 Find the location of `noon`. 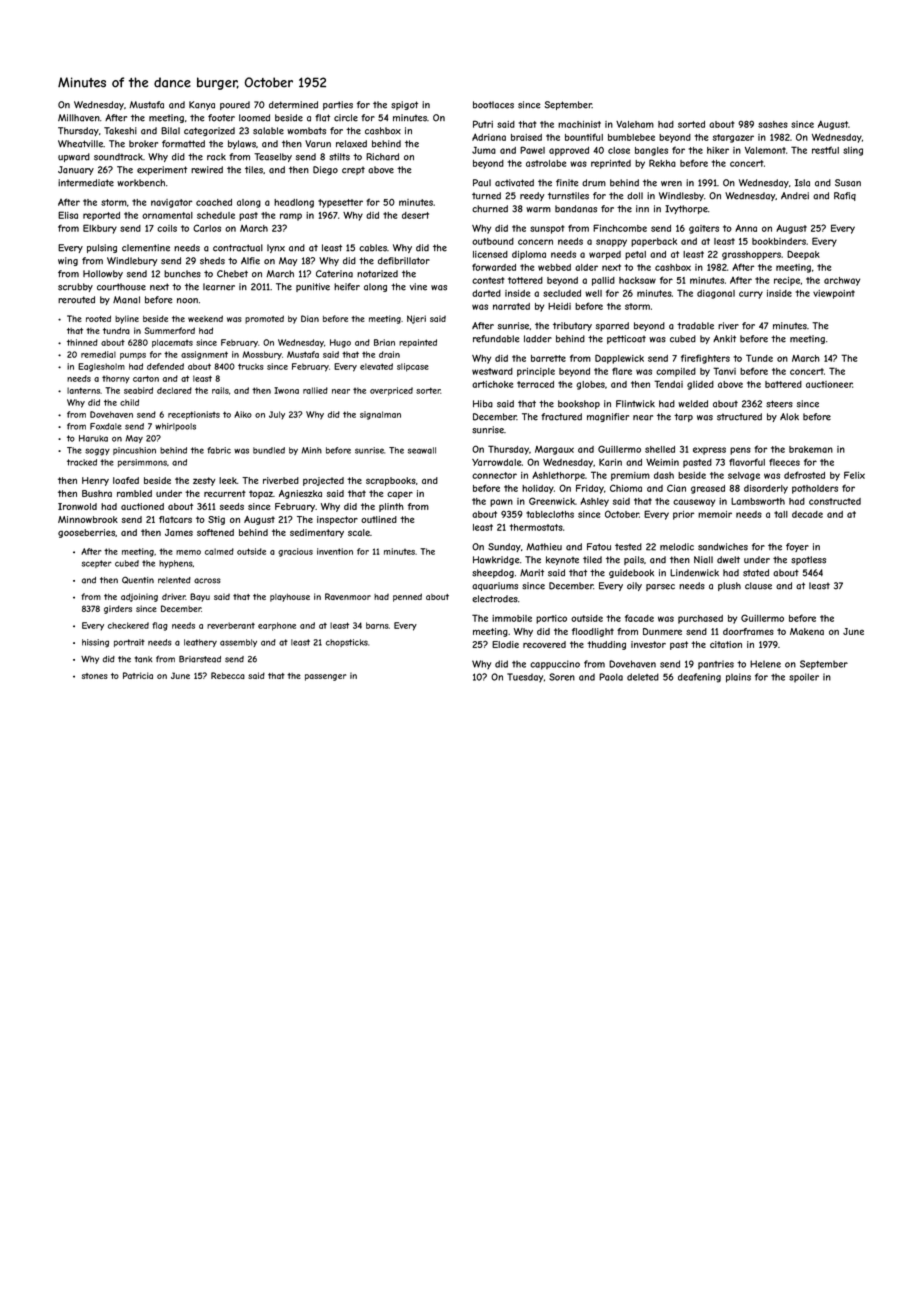

noon is located at coordinates (187, 301).
